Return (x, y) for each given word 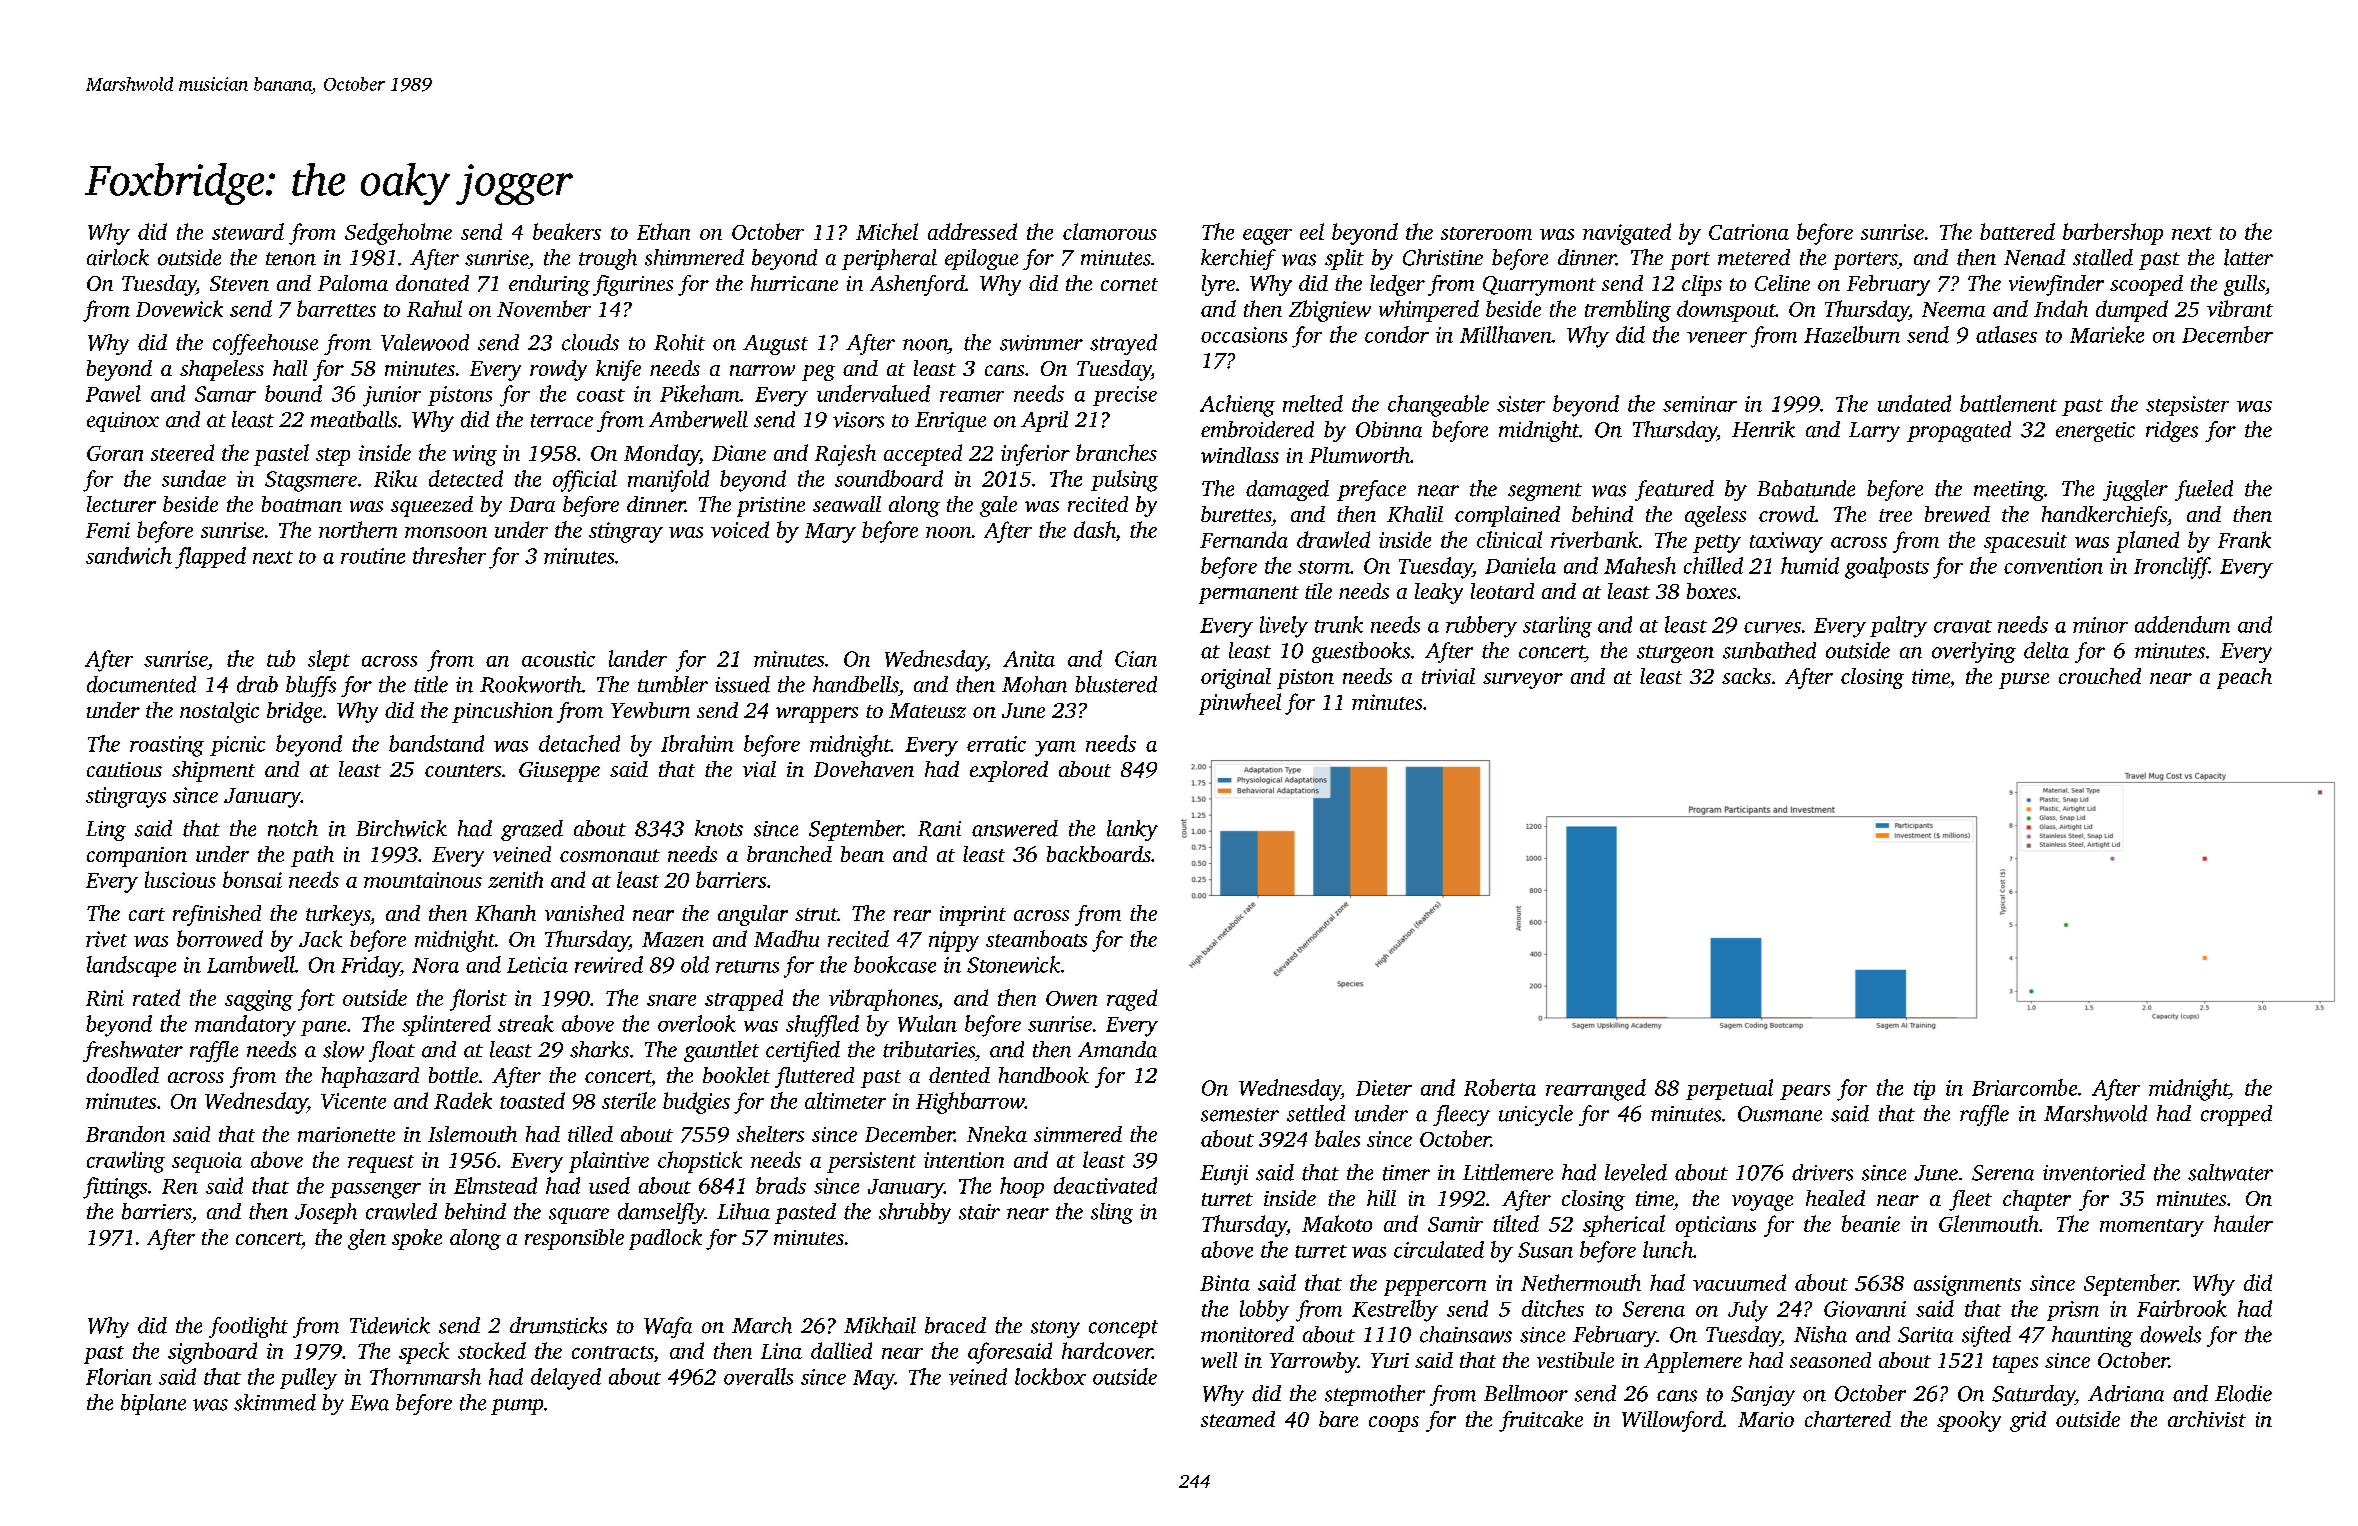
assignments (1967, 1285)
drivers (1822, 1172)
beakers (567, 231)
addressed (972, 231)
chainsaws (1466, 1334)
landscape (131, 966)
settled (1316, 1113)
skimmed (275, 1402)
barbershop (2113, 234)
